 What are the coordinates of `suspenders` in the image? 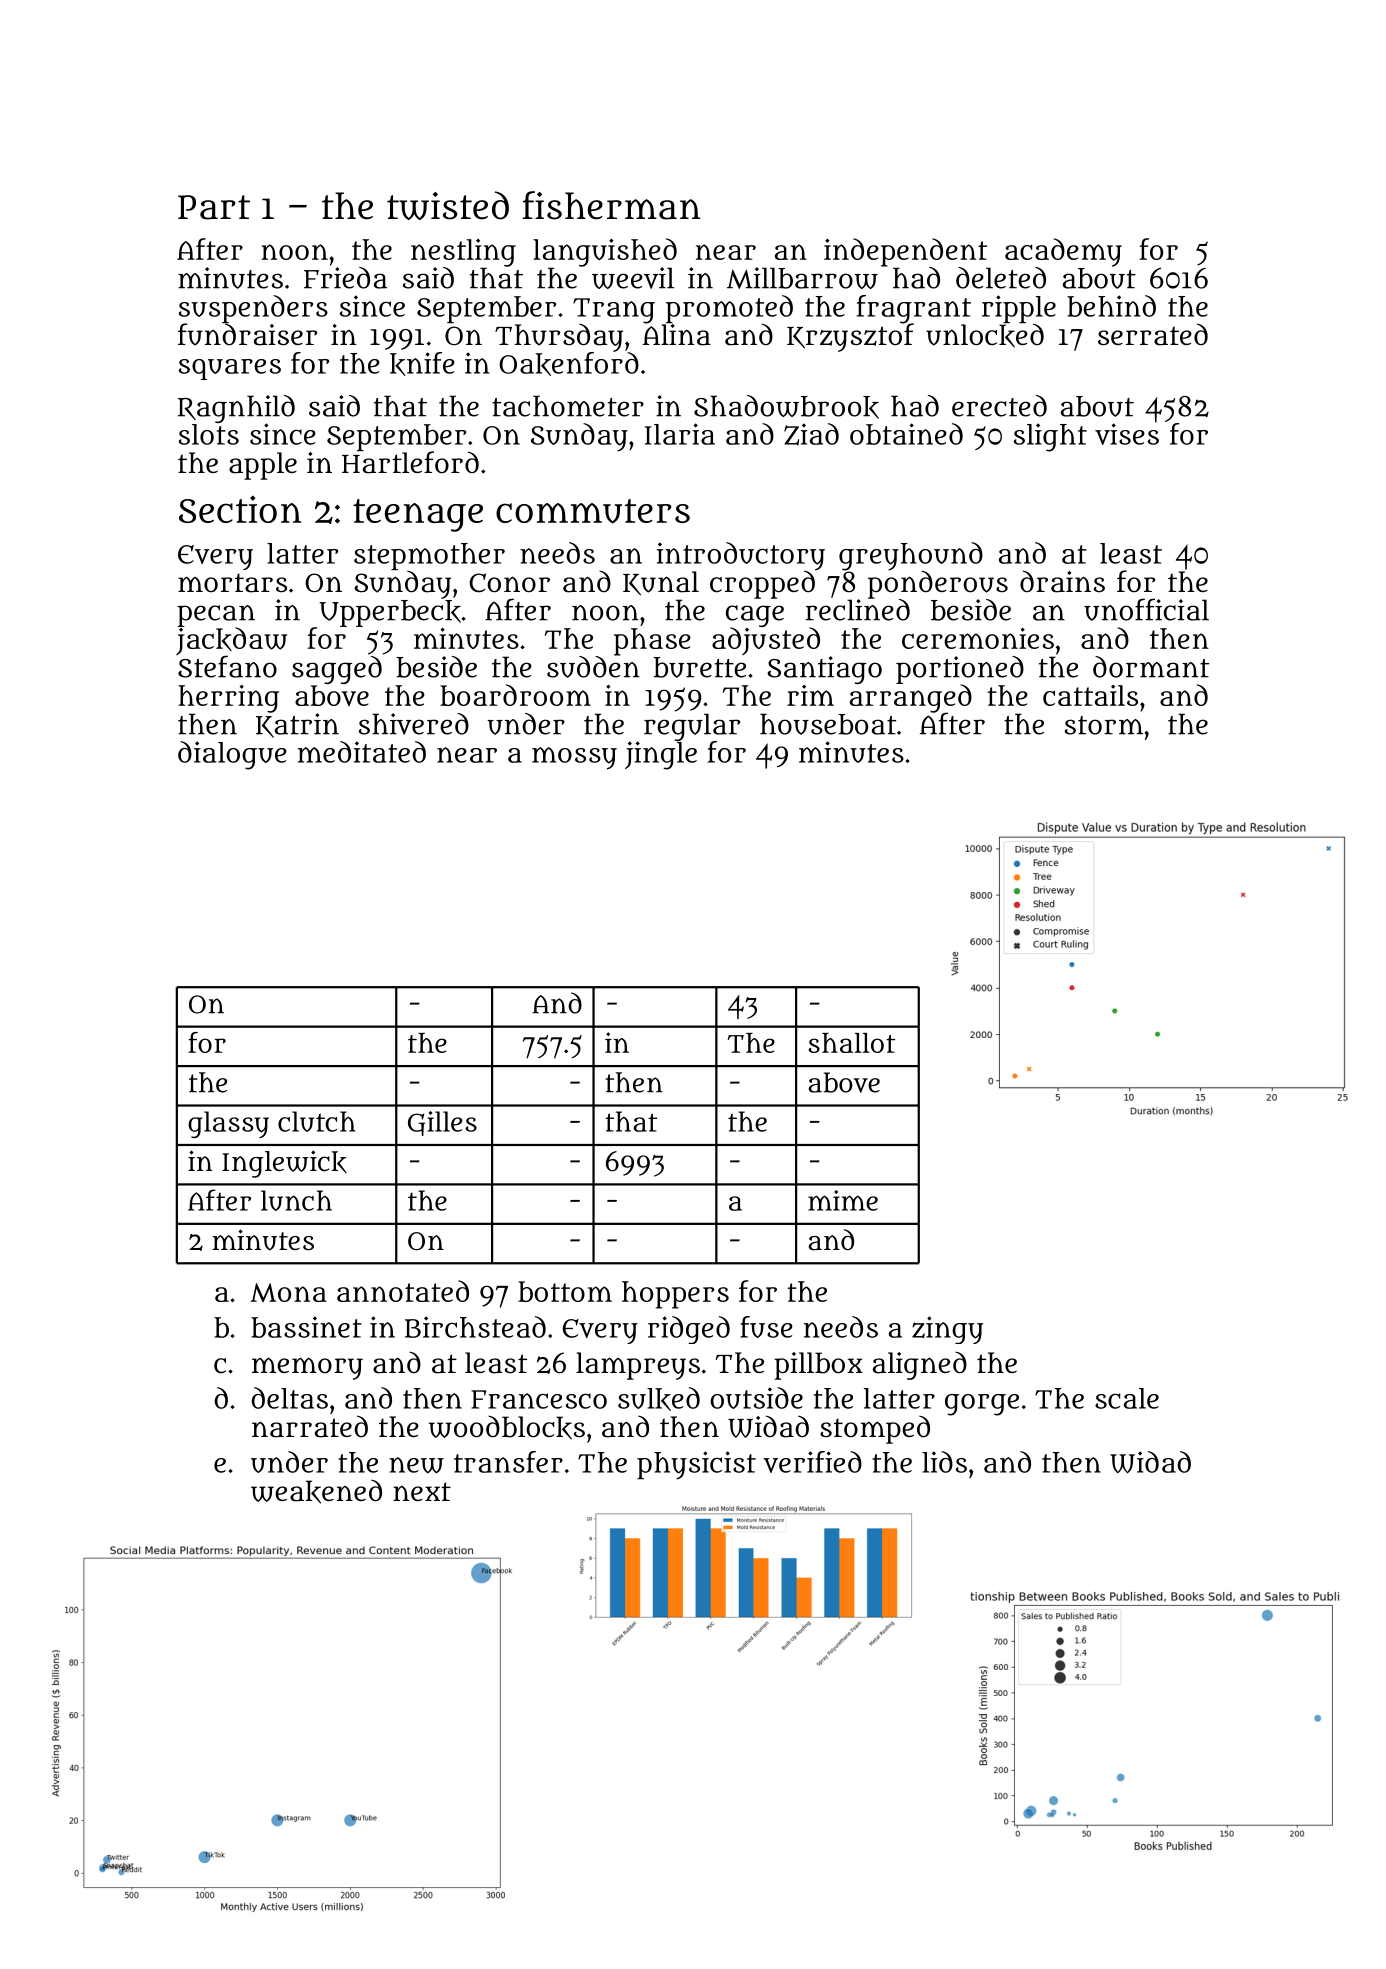 It's located at (253, 309).
